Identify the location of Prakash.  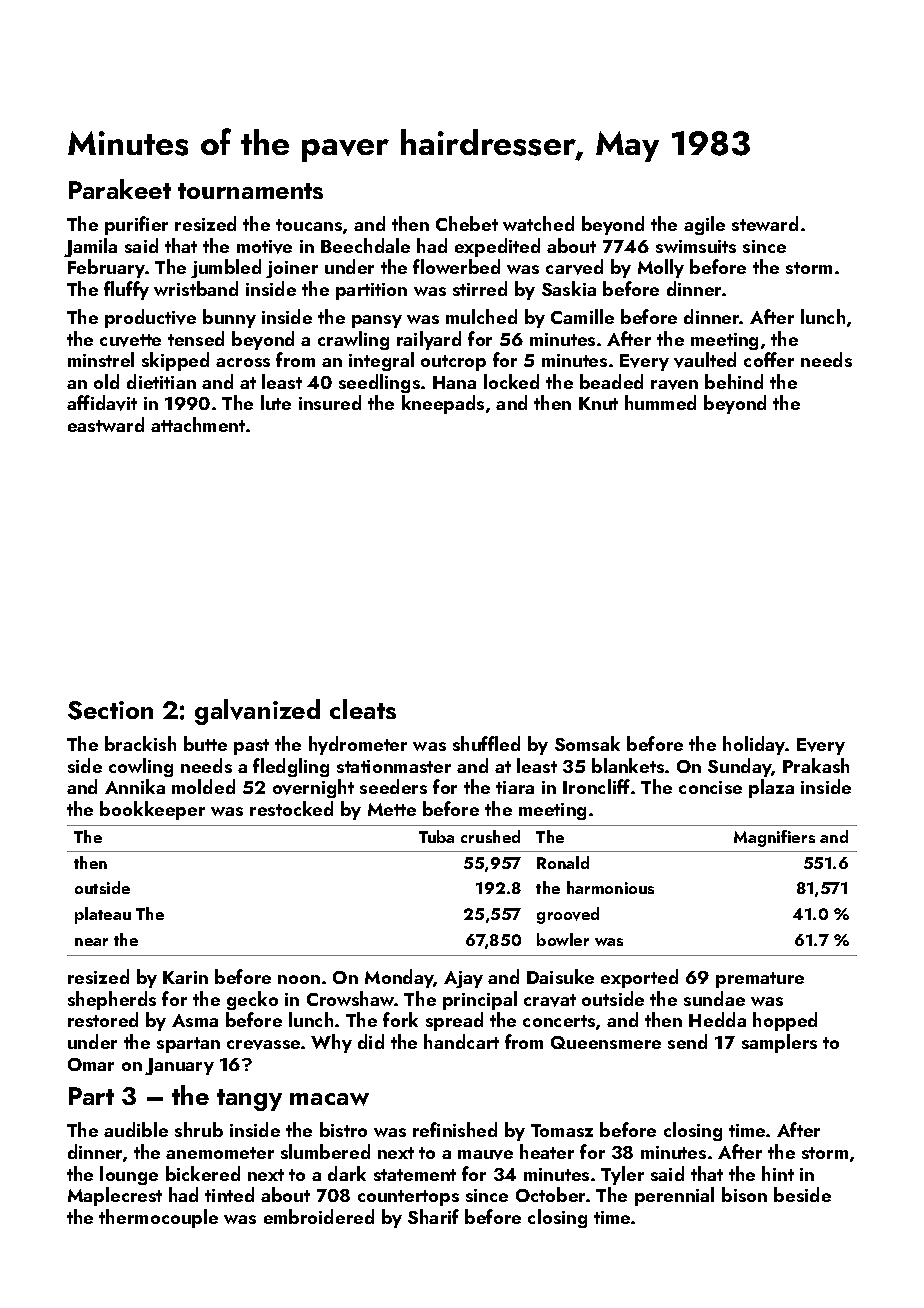
(816, 765).
